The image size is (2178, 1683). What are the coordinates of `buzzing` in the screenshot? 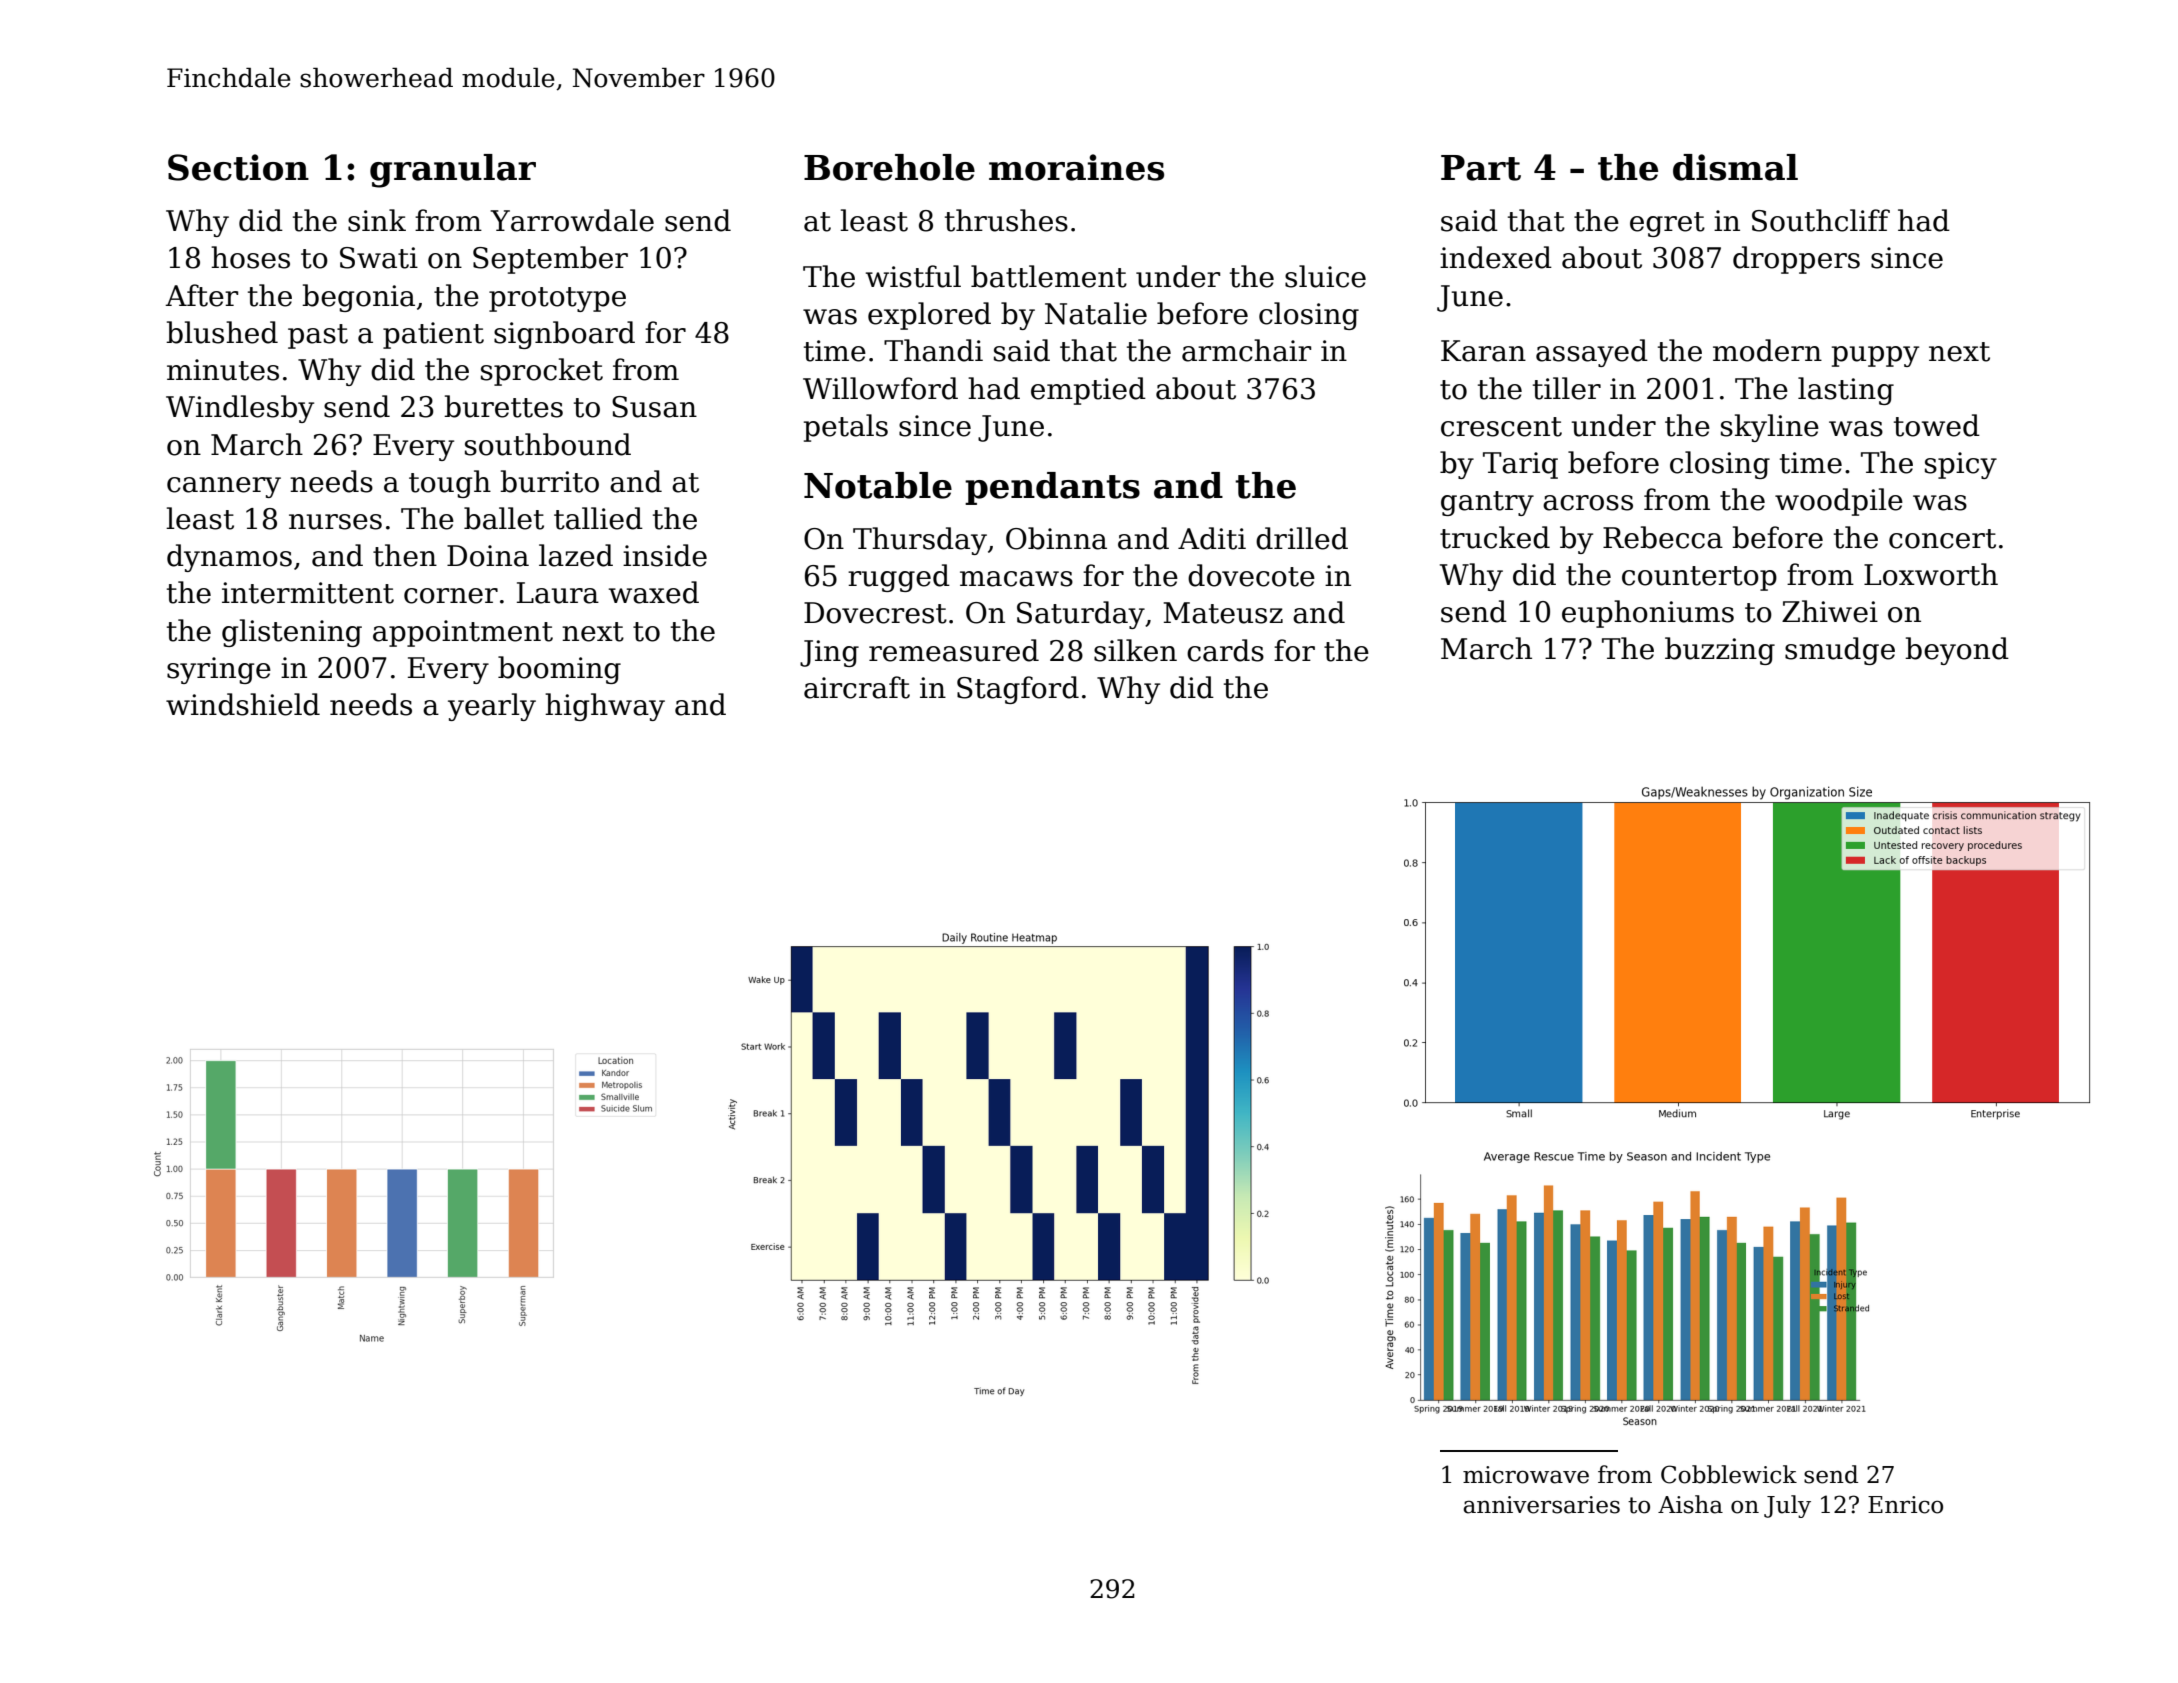 It's located at (1720, 651).
